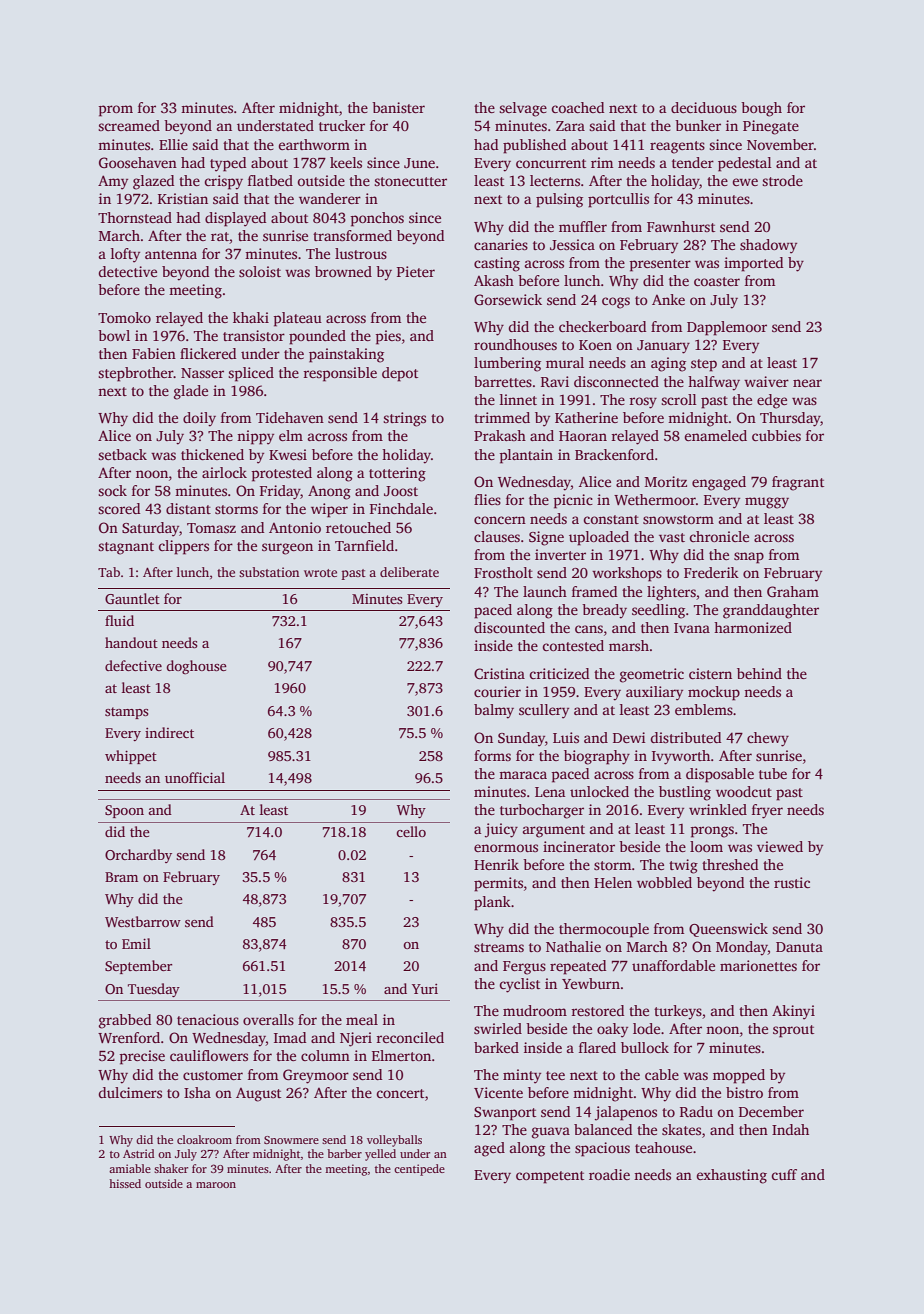 This screenshot has width=924, height=1314. Describe the element at coordinates (761, 109) in the screenshot. I see `bough` at that location.
